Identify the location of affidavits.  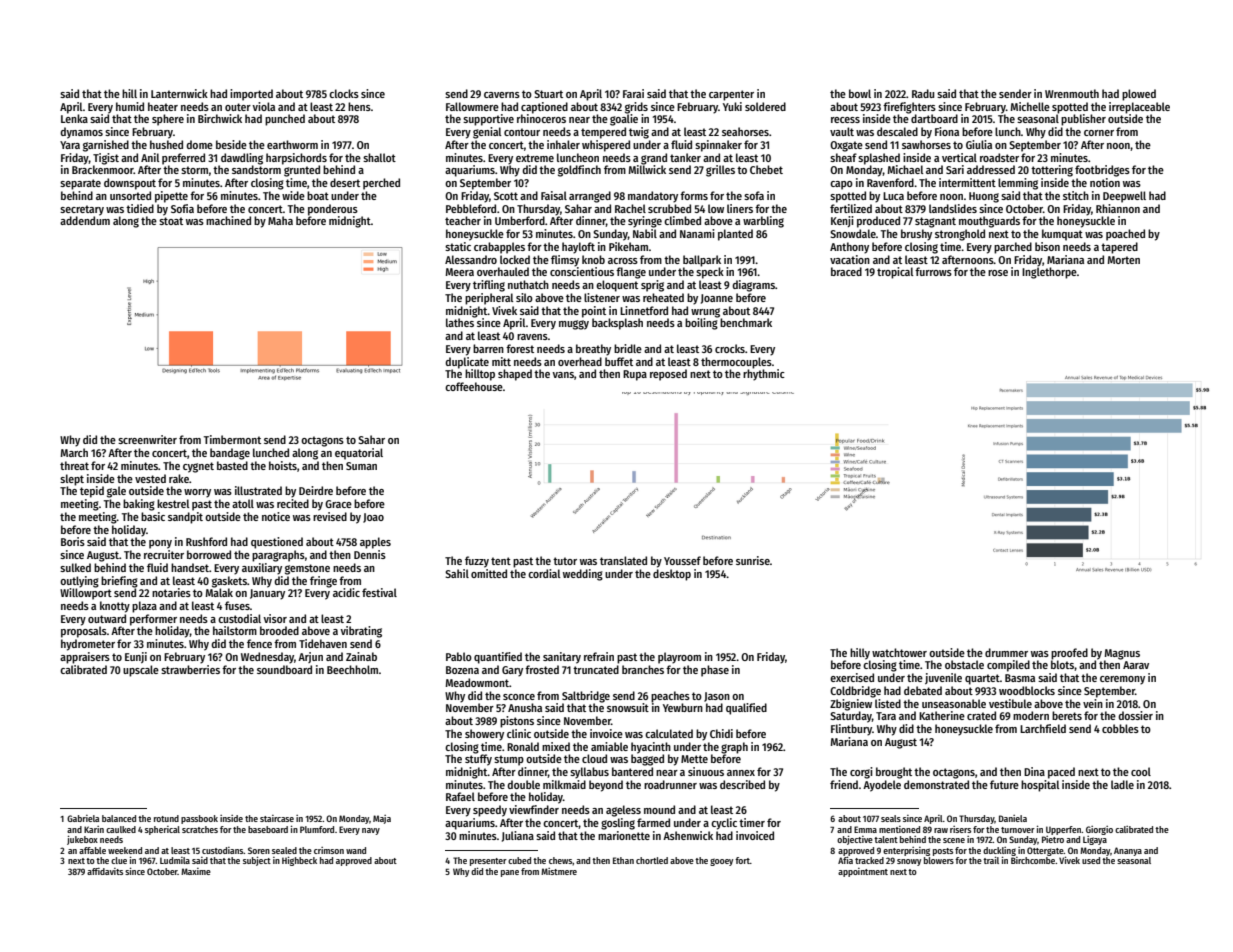
(105, 871).
